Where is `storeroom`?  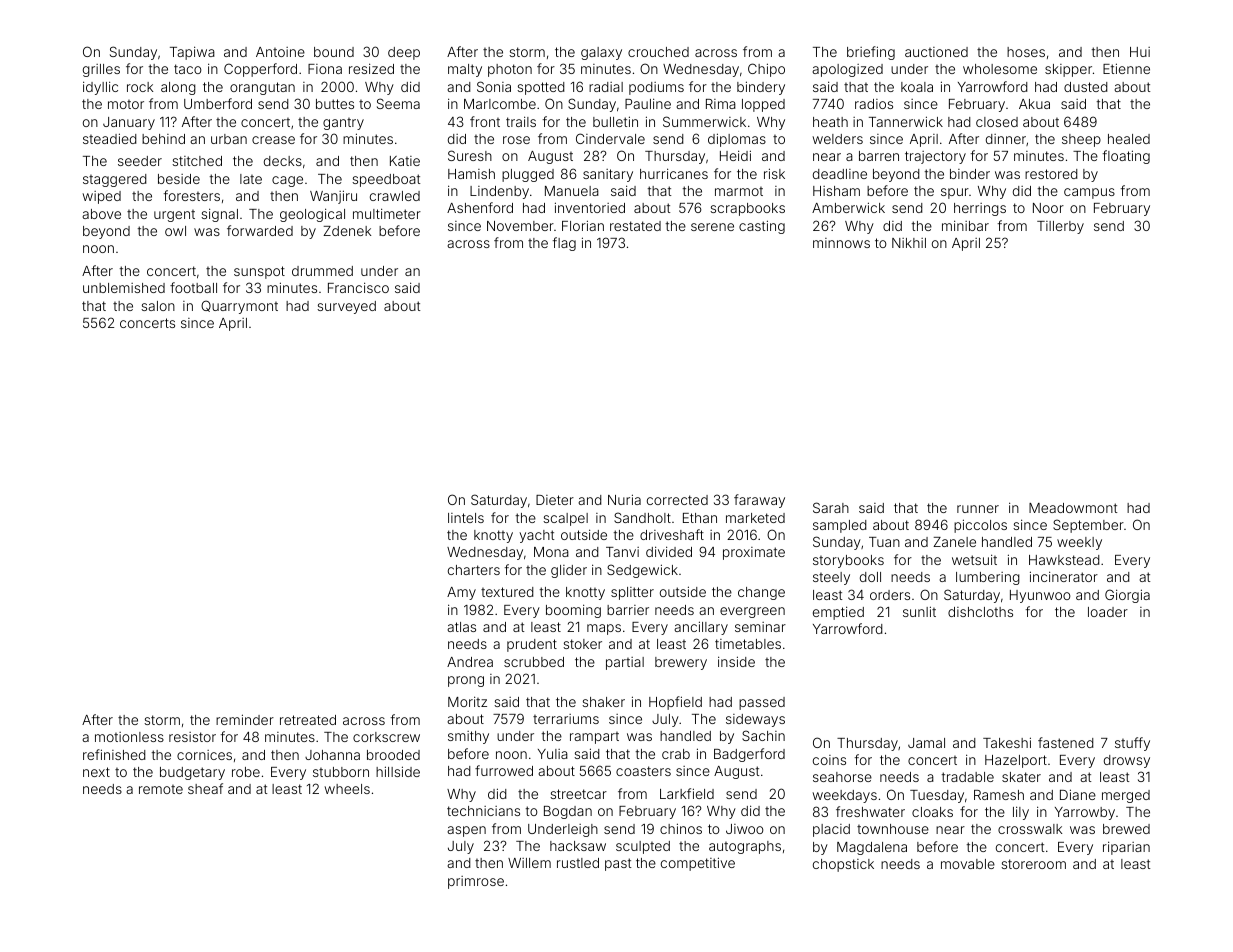
storeroom is located at coordinates (1033, 864).
